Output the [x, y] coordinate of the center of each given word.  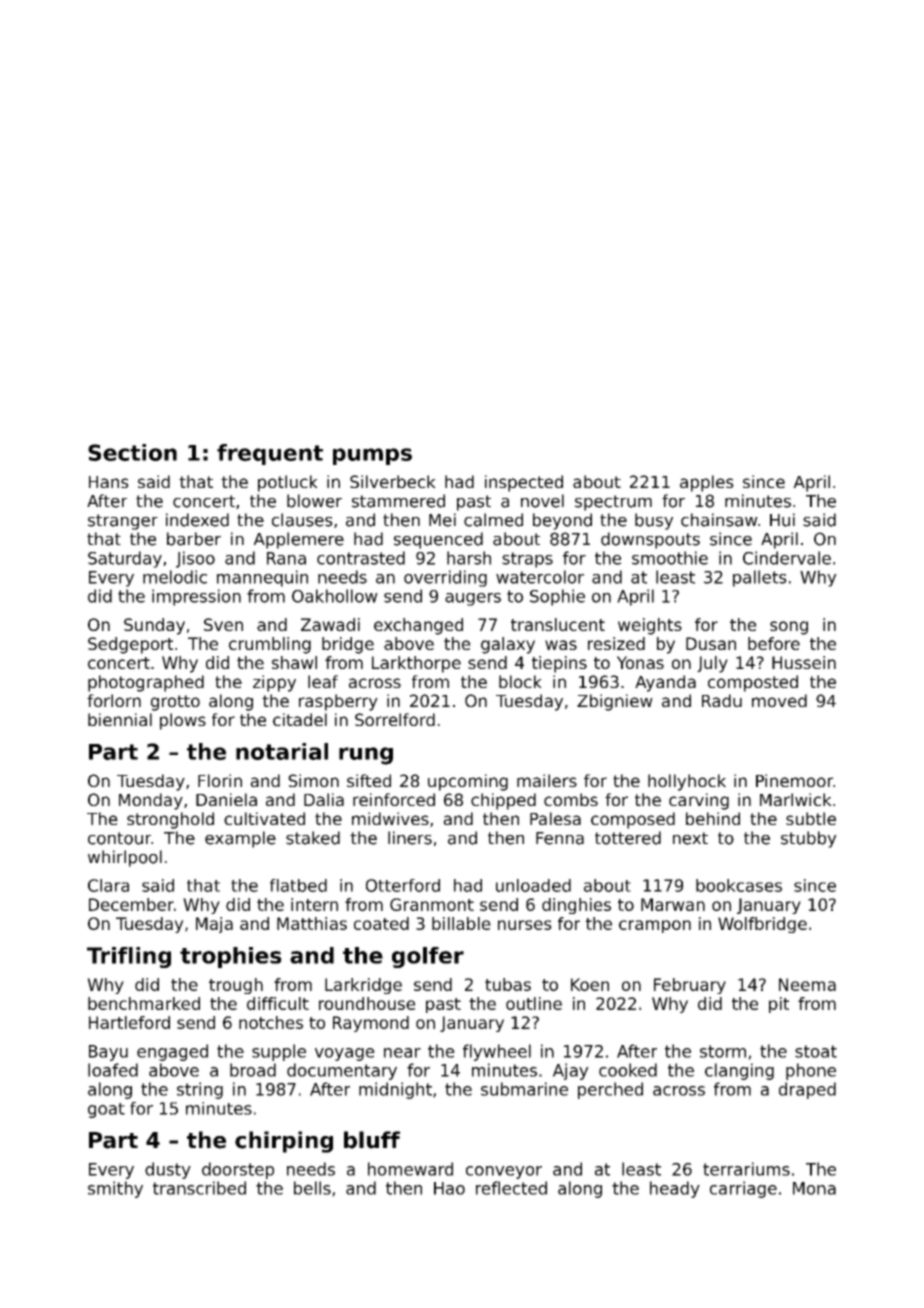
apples [707, 483]
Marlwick [796, 799]
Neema [807, 984]
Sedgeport [130, 645]
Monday [151, 801]
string [200, 1090]
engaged [172, 1052]
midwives [390, 818]
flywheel [497, 1052]
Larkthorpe [416, 664]
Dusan [711, 643]
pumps [372, 456]
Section [132, 452]
